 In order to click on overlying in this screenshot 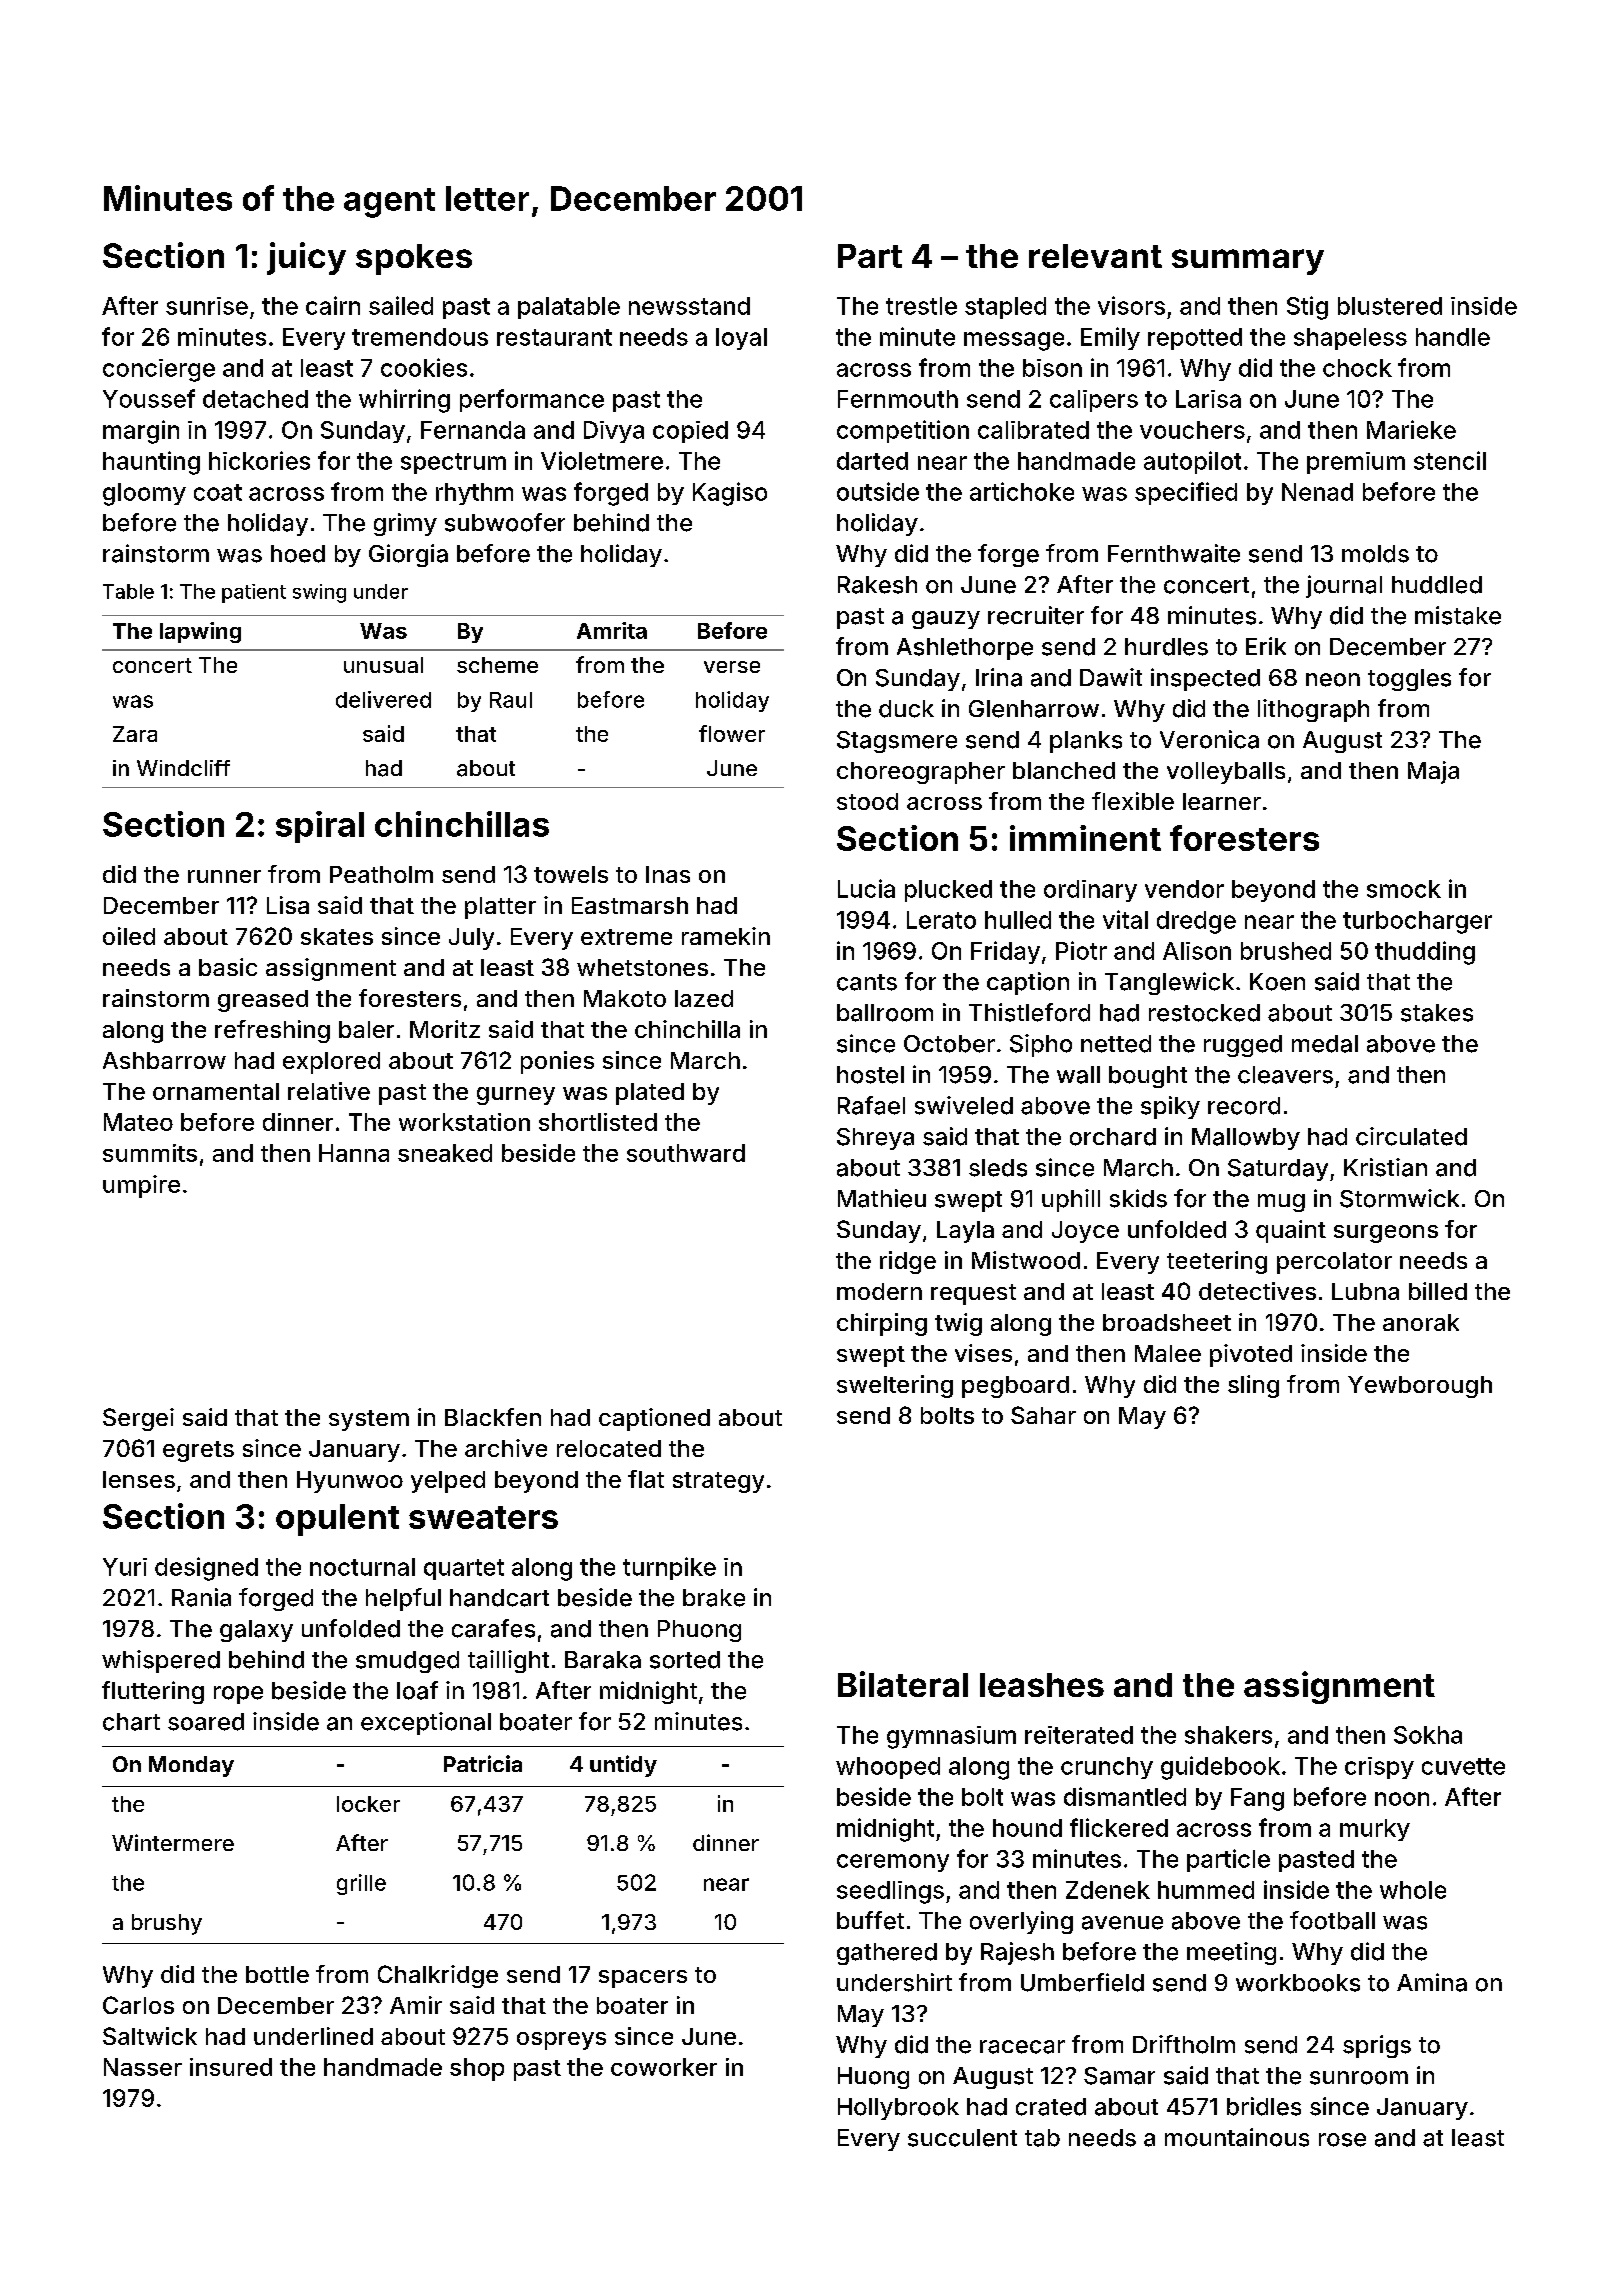, I will do `click(1021, 1922)`.
